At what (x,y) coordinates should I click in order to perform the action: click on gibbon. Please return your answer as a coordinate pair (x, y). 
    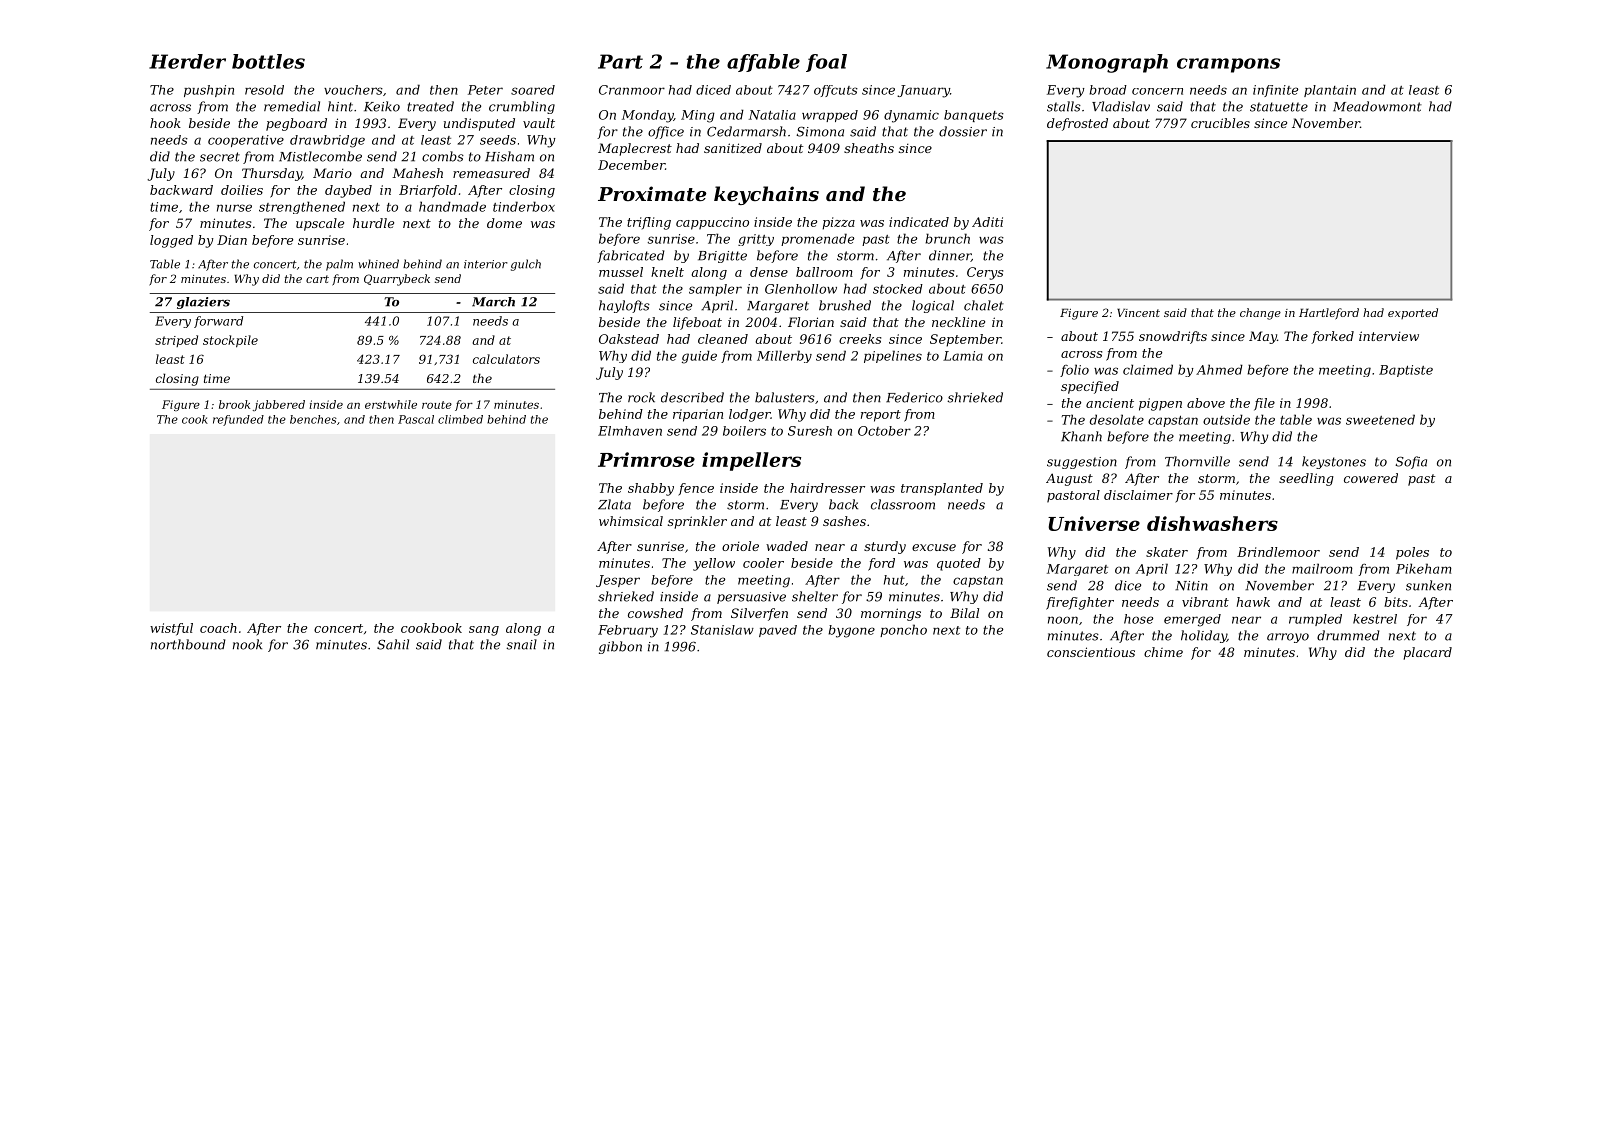
    Looking at the image, I should click on (620, 647).
